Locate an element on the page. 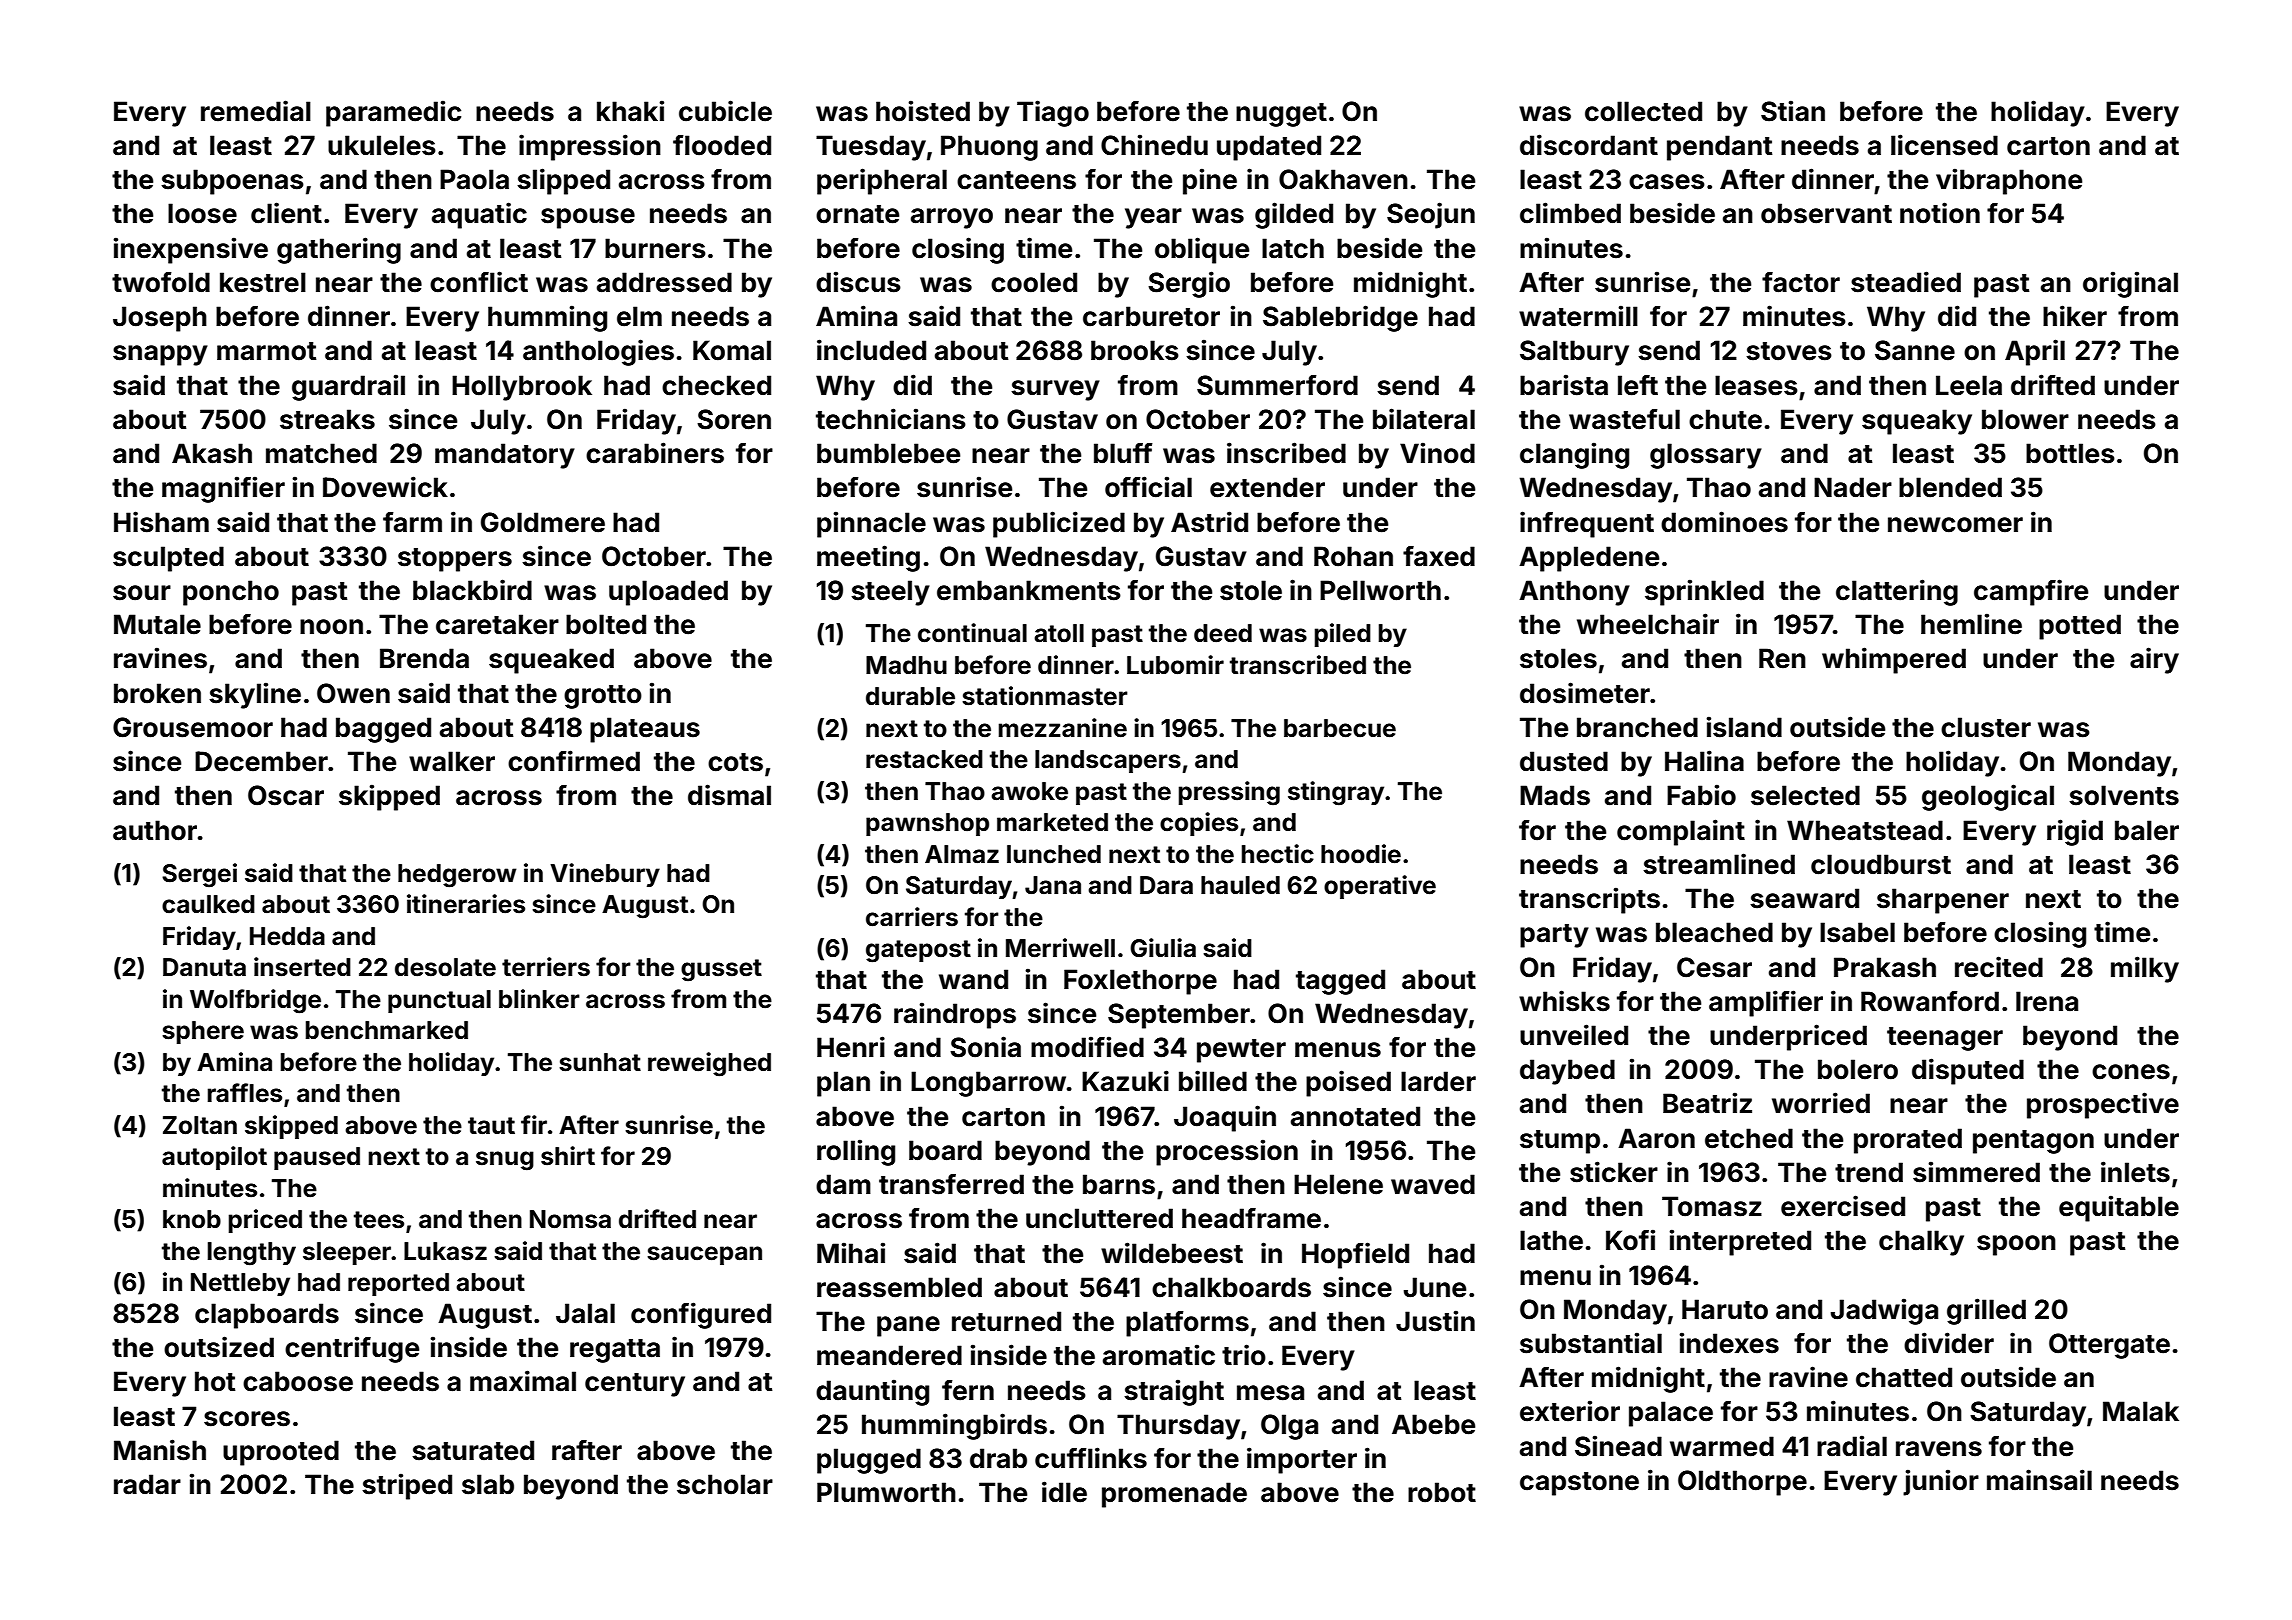  remedial is located at coordinates (256, 111).
